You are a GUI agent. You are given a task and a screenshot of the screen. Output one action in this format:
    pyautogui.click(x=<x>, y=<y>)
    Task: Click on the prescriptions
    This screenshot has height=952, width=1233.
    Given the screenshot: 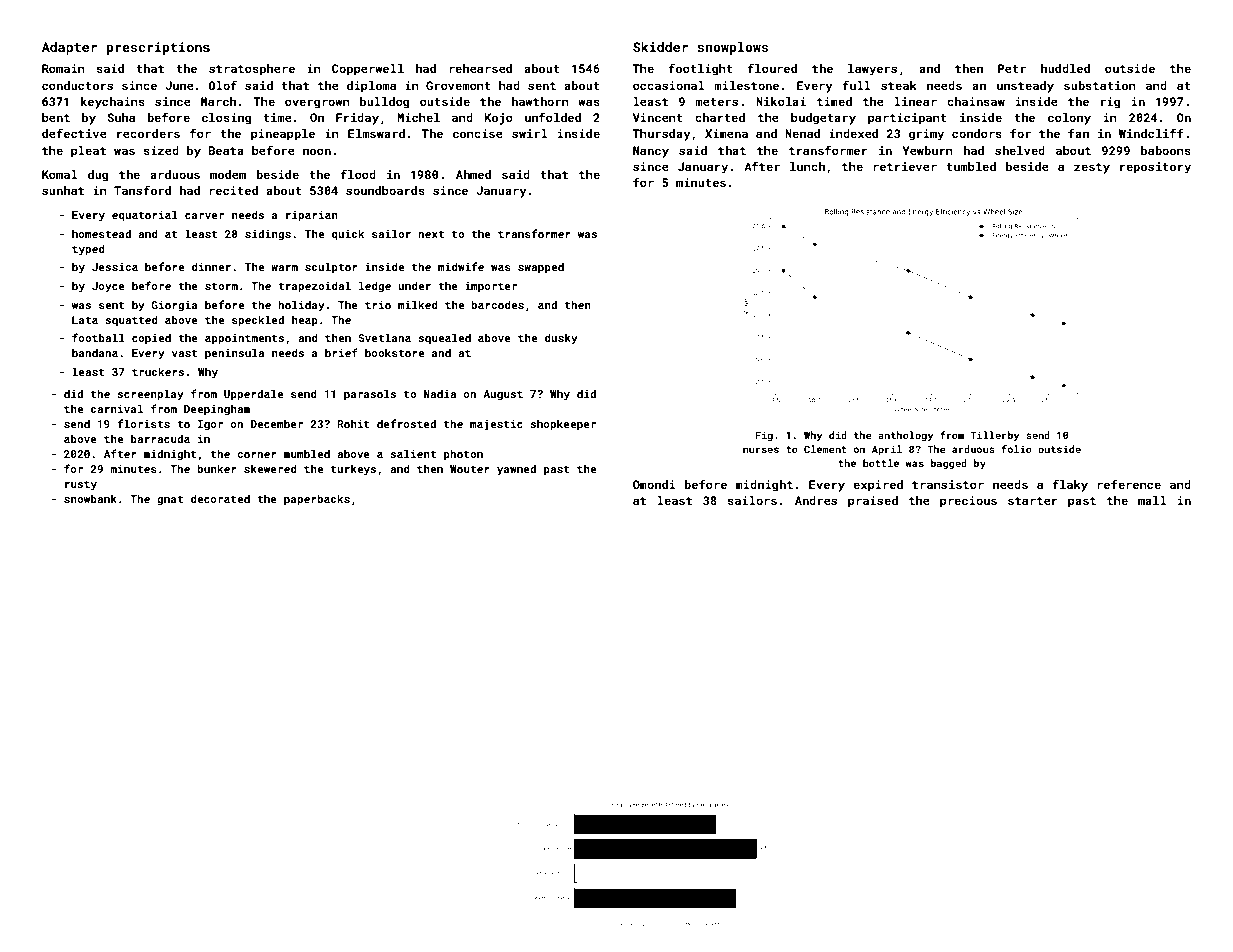 What is the action you would take?
    pyautogui.click(x=158, y=48)
